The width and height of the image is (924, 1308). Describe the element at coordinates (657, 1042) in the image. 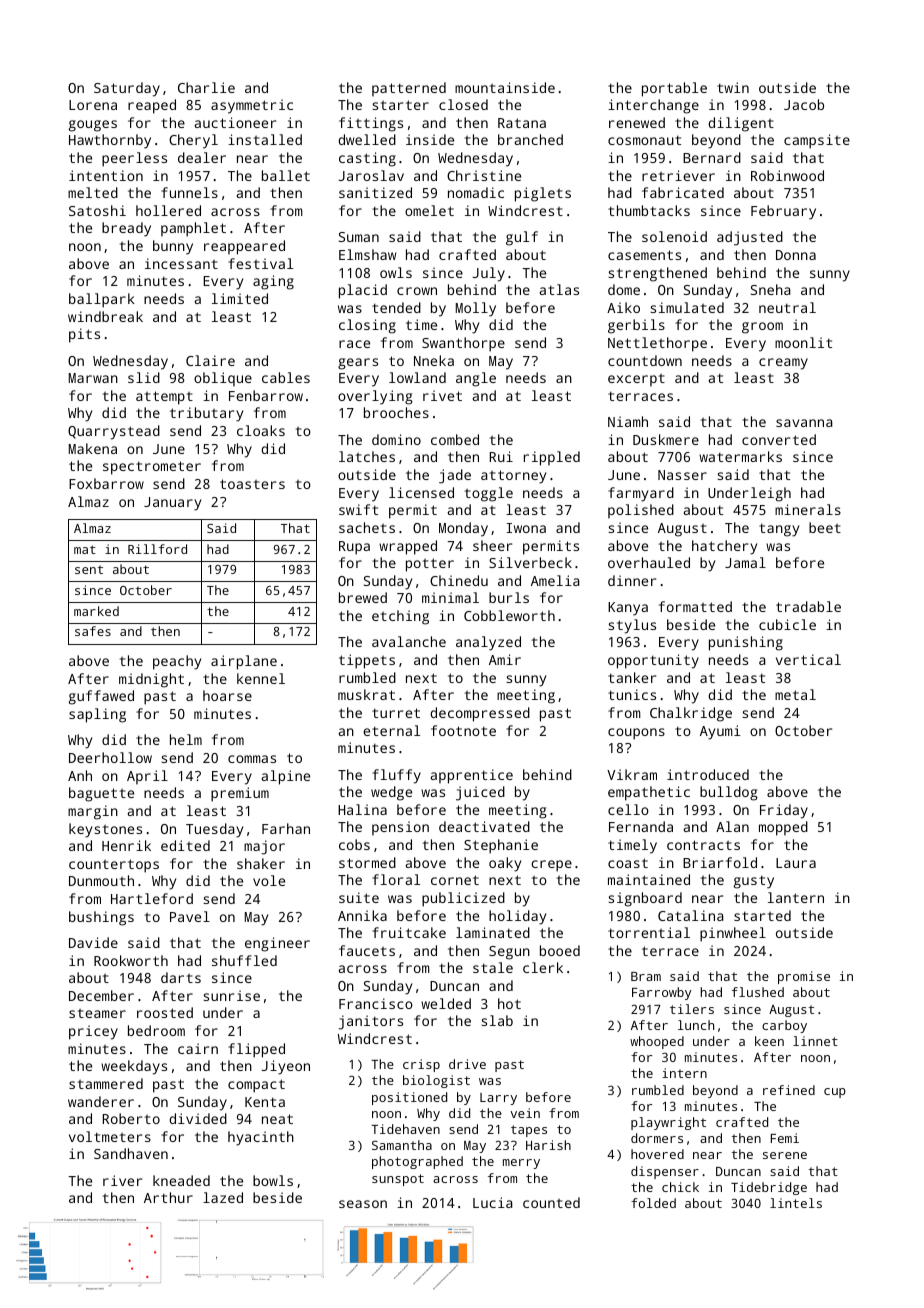

I see `whooped` at that location.
